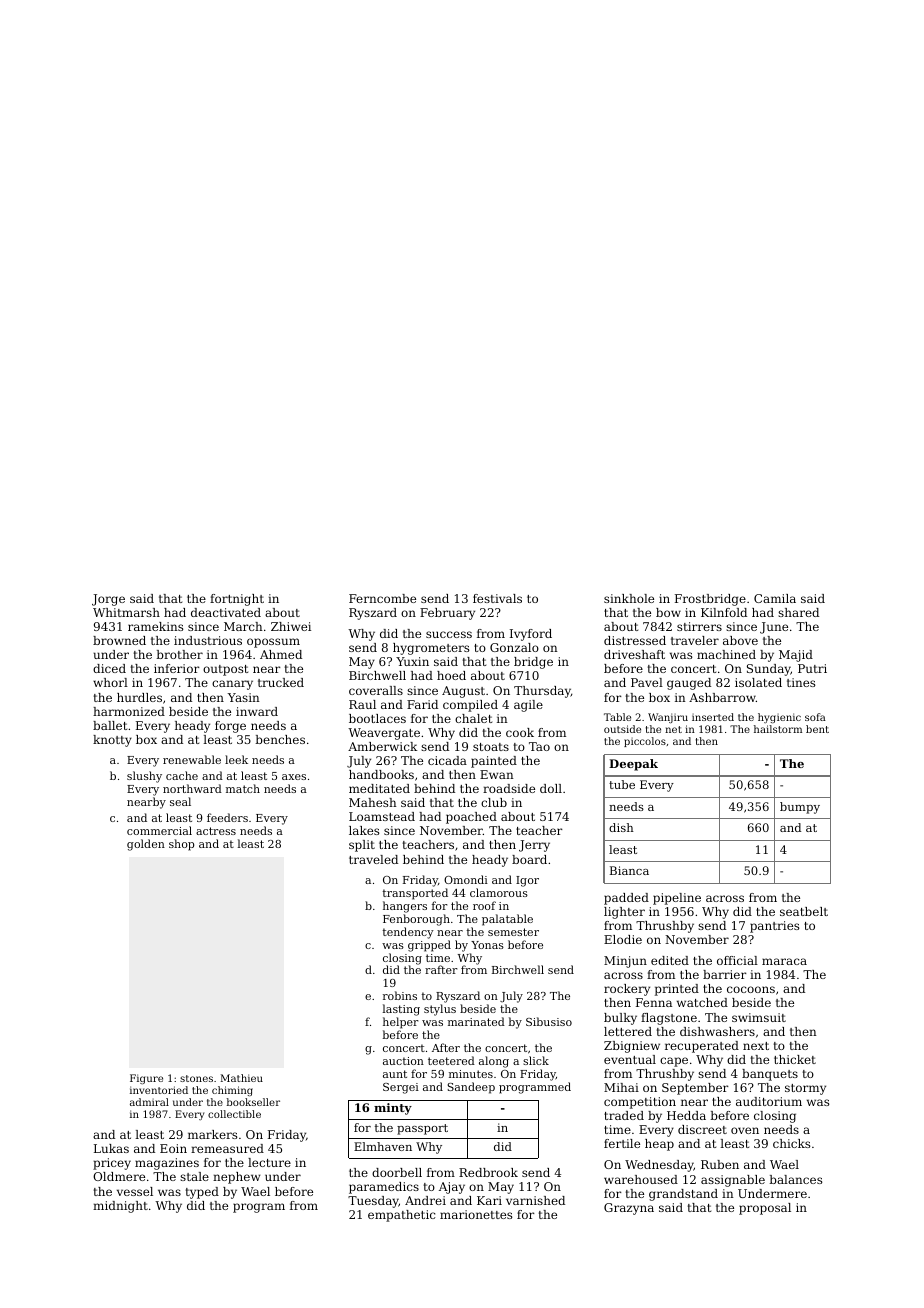 The width and height of the image is (924, 1308). What do you see at coordinates (108, 600) in the image?
I see `Jorge` at bounding box center [108, 600].
